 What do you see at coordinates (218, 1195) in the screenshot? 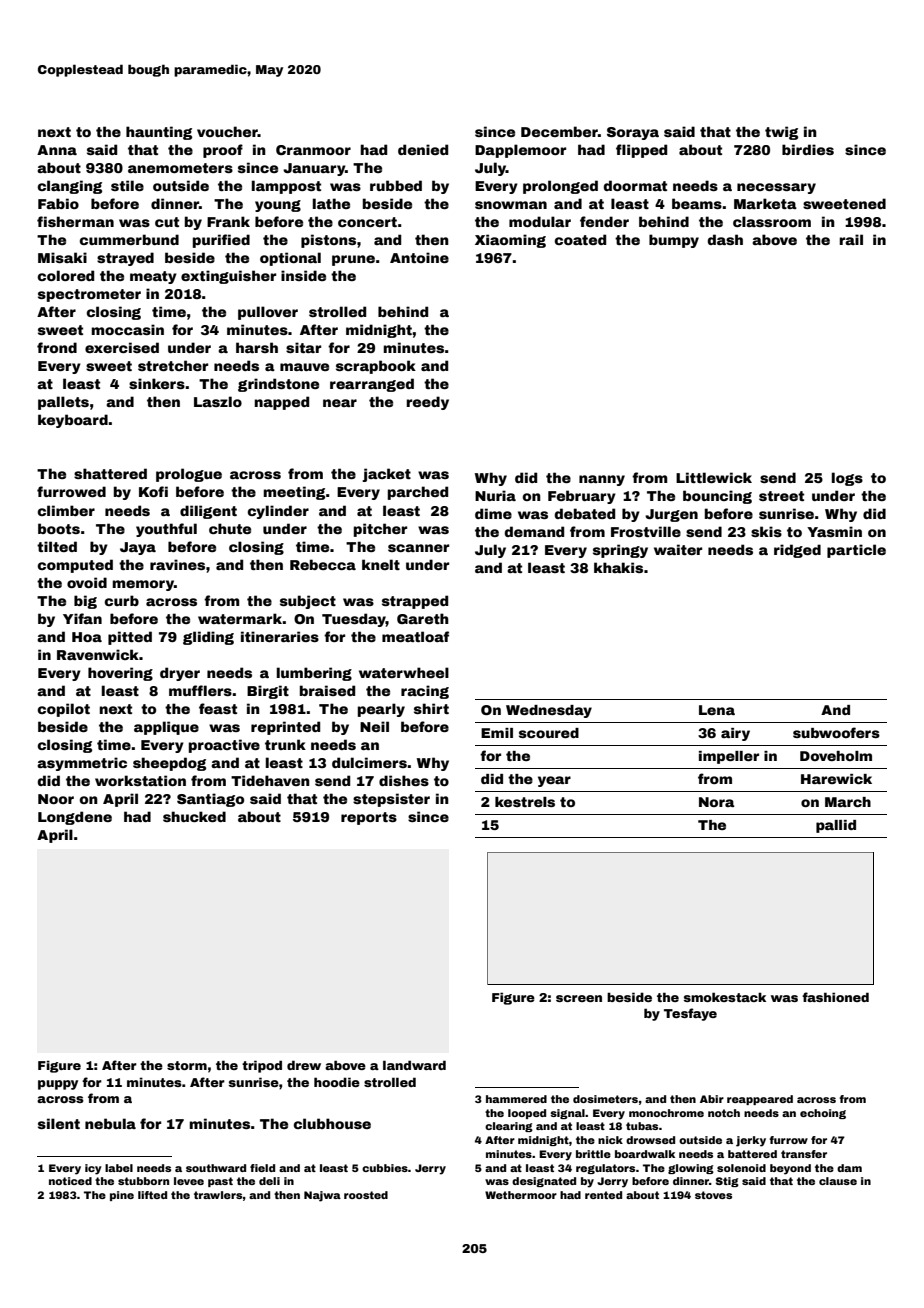
I see `trawlers` at bounding box center [218, 1195].
